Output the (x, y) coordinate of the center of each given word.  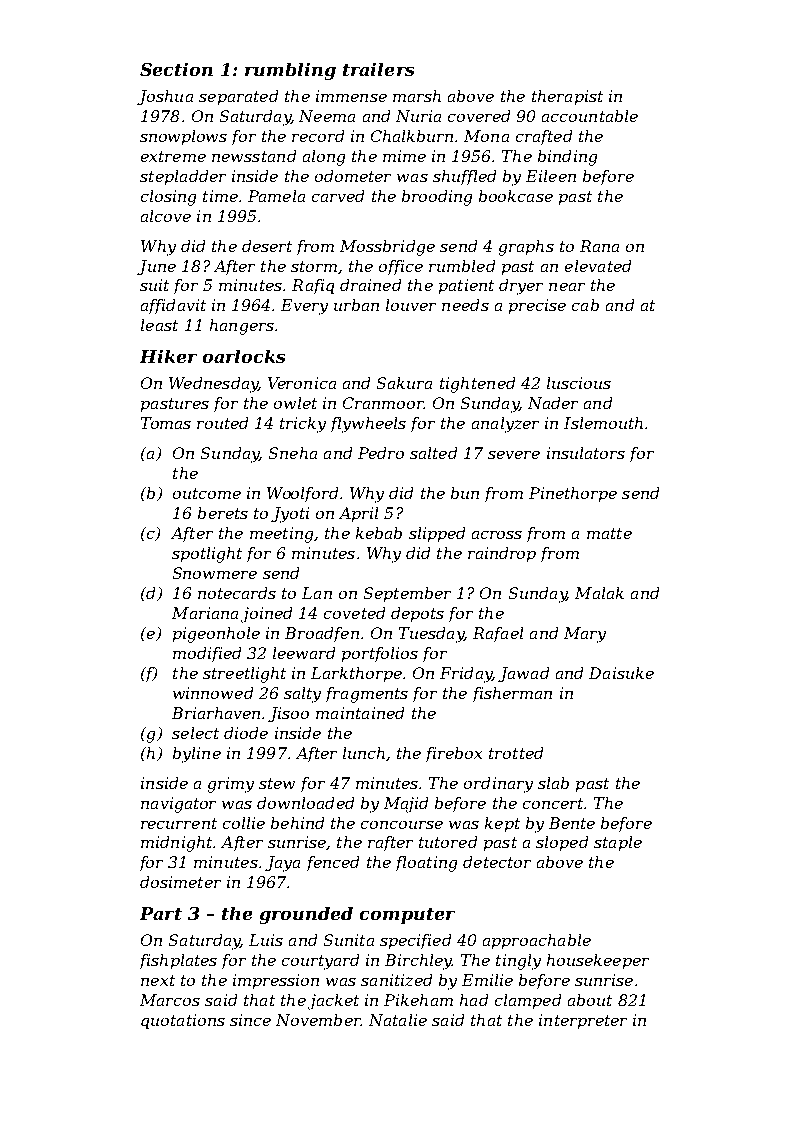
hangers (242, 327)
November (318, 1020)
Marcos (170, 1000)
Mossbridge (387, 248)
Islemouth (603, 423)
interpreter (583, 1021)
